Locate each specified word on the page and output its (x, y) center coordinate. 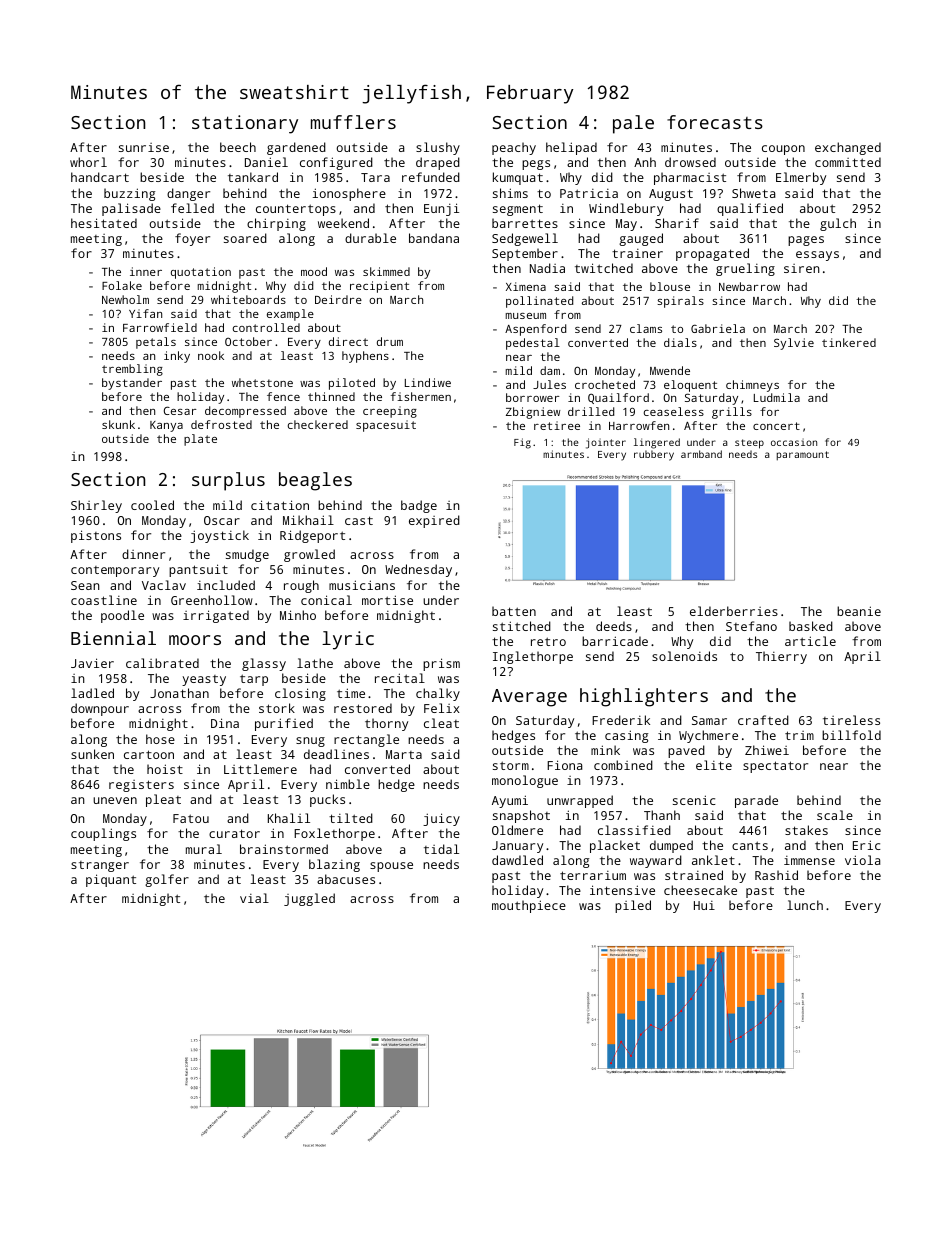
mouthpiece (529, 906)
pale (633, 124)
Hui (704, 905)
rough (301, 586)
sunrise (144, 147)
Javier (92, 663)
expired (434, 521)
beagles (315, 481)
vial (254, 898)
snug (310, 742)
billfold (851, 735)
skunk (118, 424)
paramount (803, 456)
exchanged (848, 148)
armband (701, 454)
